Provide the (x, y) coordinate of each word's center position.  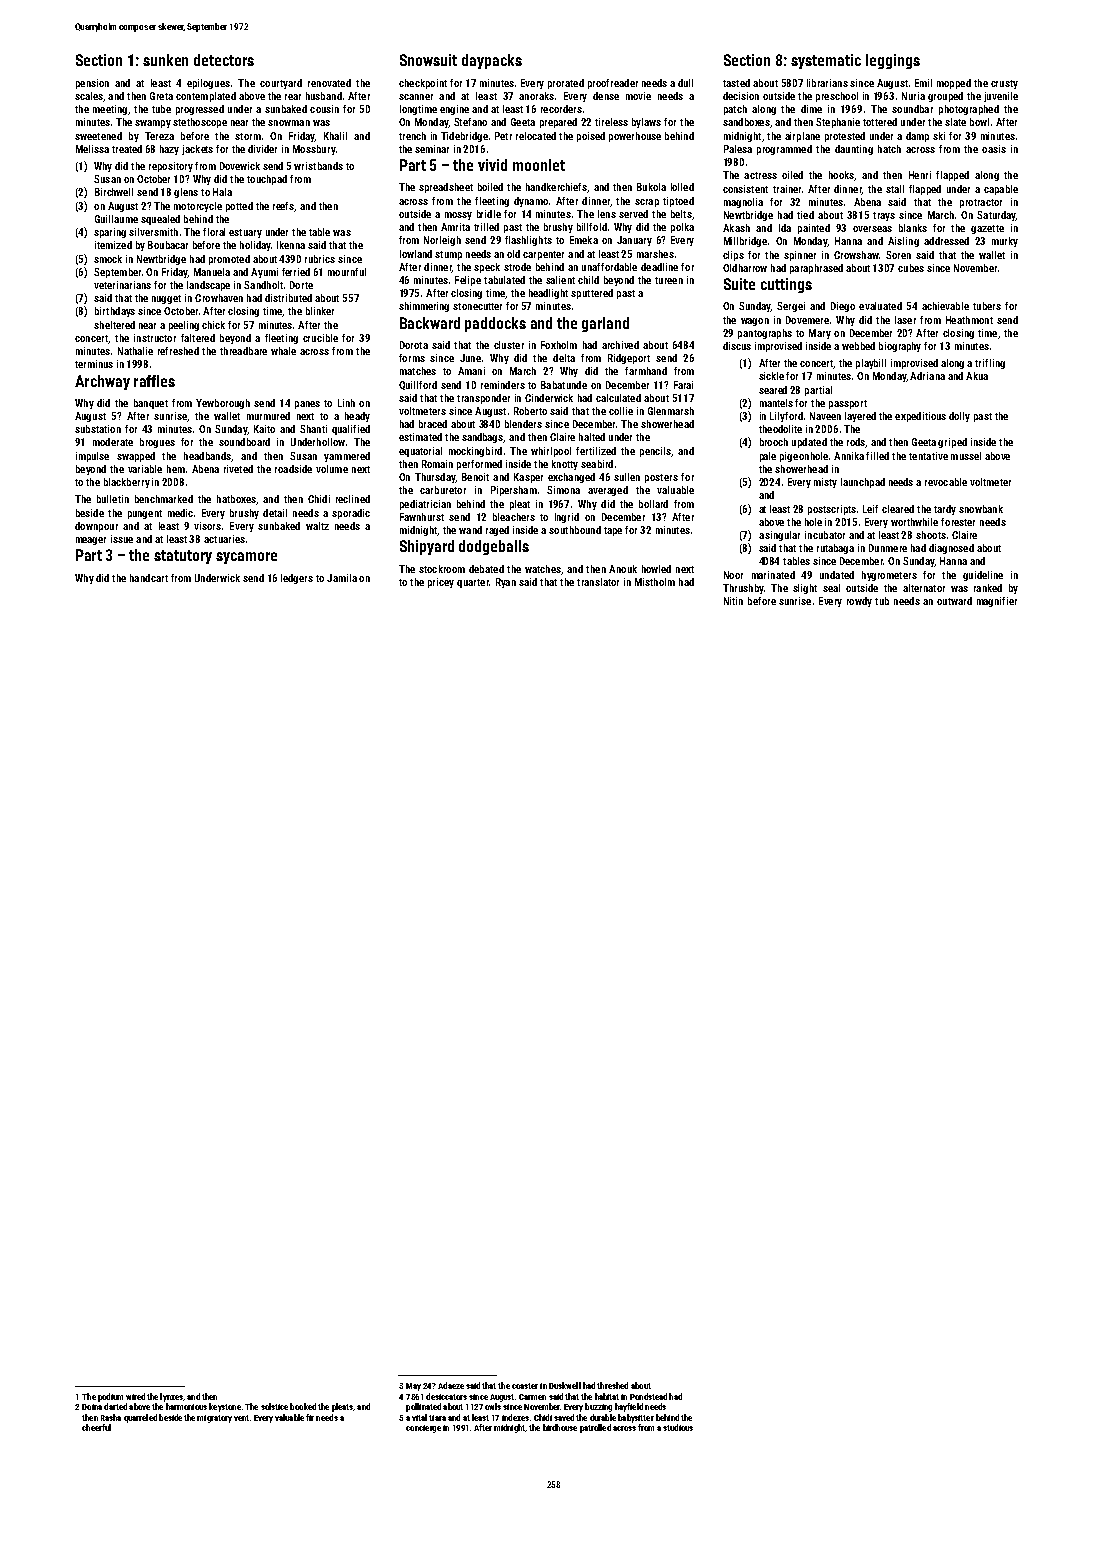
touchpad (267, 180)
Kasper (528, 478)
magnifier (997, 602)
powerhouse (635, 137)
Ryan (506, 583)
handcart (149, 578)
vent (241, 1418)
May (413, 1387)
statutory (183, 557)
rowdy (859, 602)
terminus (94, 364)
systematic (826, 61)
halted (592, 437)
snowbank (981, 509)
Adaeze (451, 1385)
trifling (990, 364)
